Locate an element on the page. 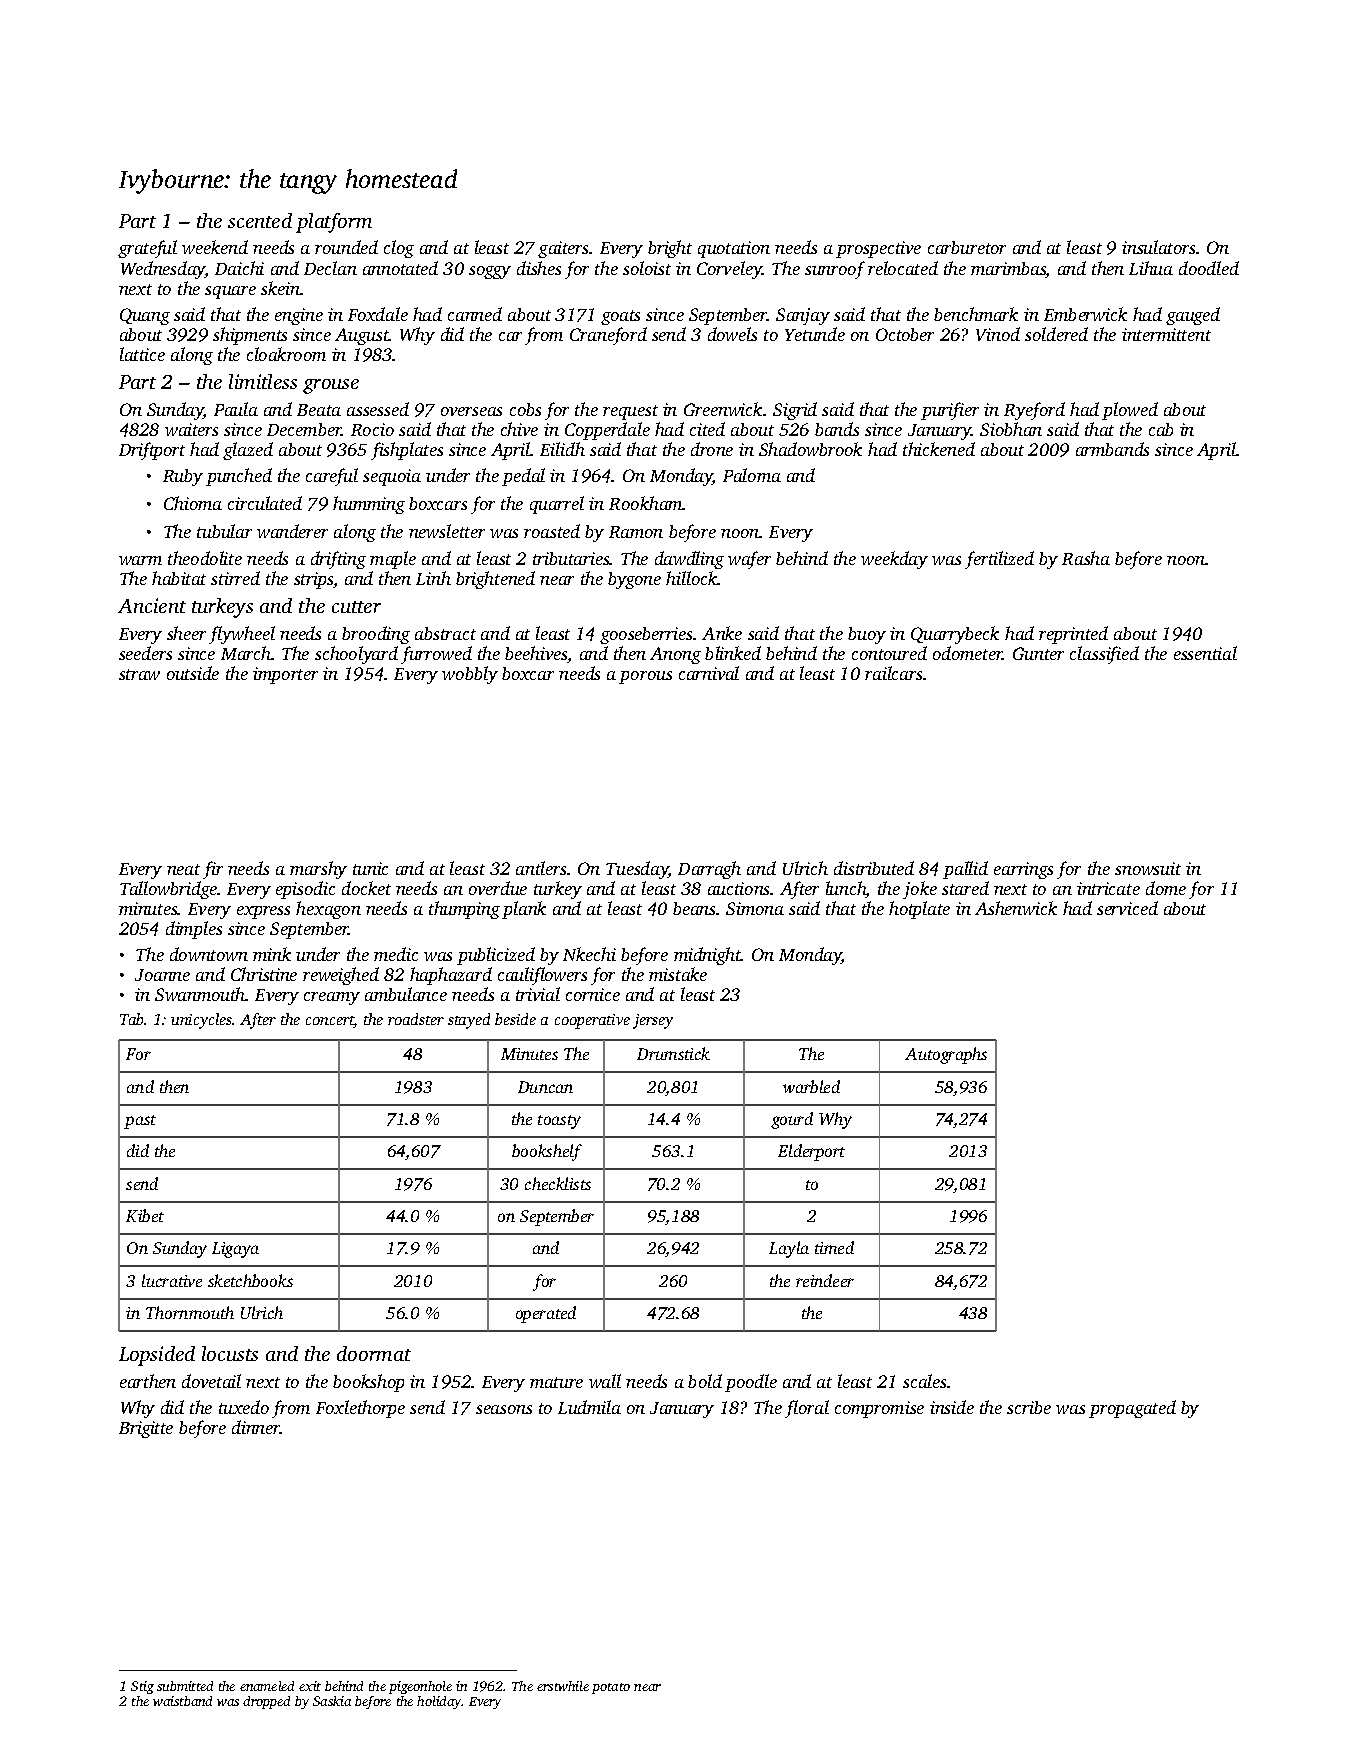 The width and height of the document is (1363, 1763). carburetor is located at coordinates (967, 247).
